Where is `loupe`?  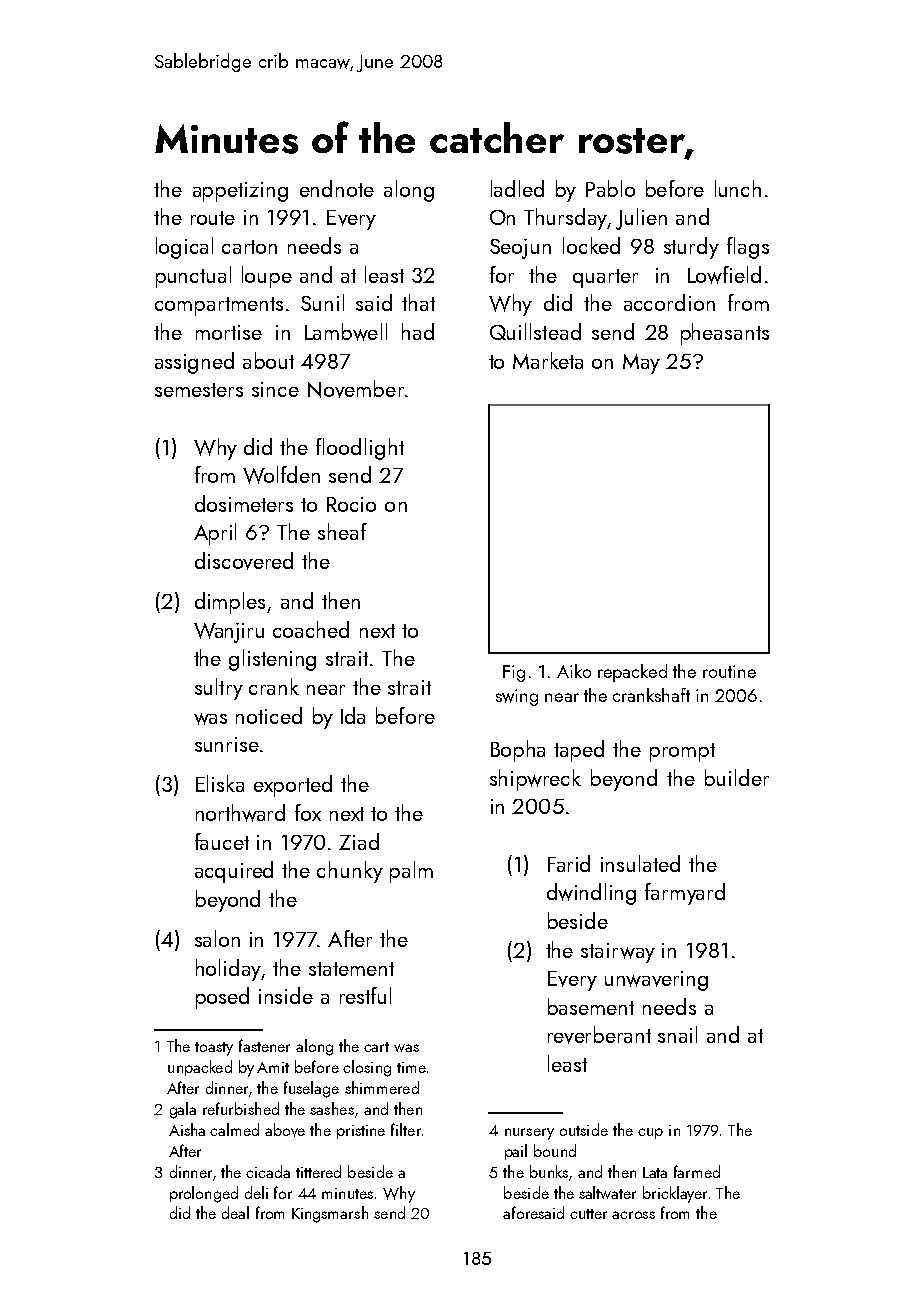
loupe is located at coordinates (267, 277).
